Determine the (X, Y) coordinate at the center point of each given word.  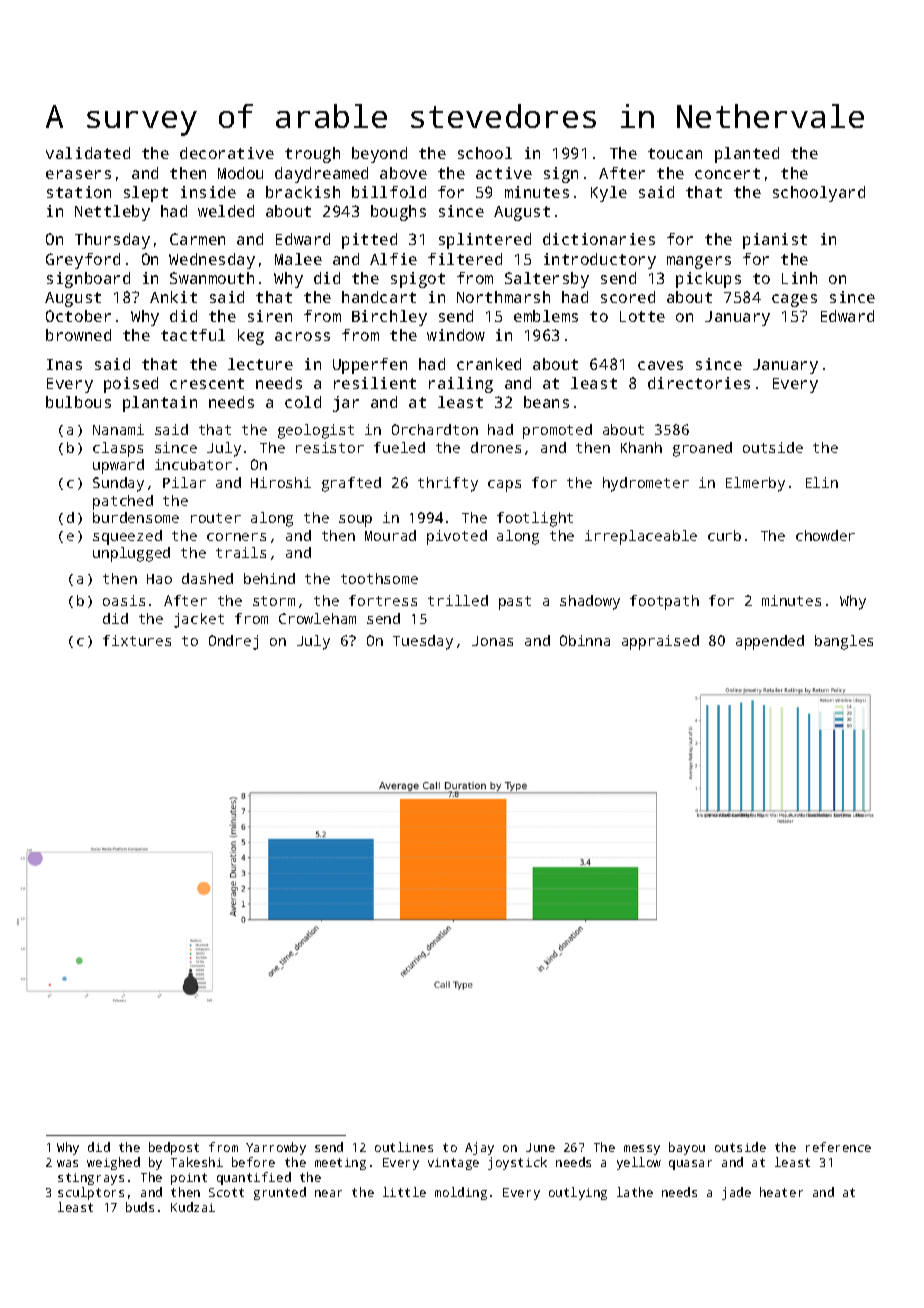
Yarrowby (276, 1148)
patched (123, 502)
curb (724, 535)
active (504, 173)
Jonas (492, 641)
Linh (799, 278)
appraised (660, 642)
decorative (227, 153)
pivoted (457, 537)
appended (770, 642)
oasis (124, 600)
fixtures (137, 640)
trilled (458, 600)
